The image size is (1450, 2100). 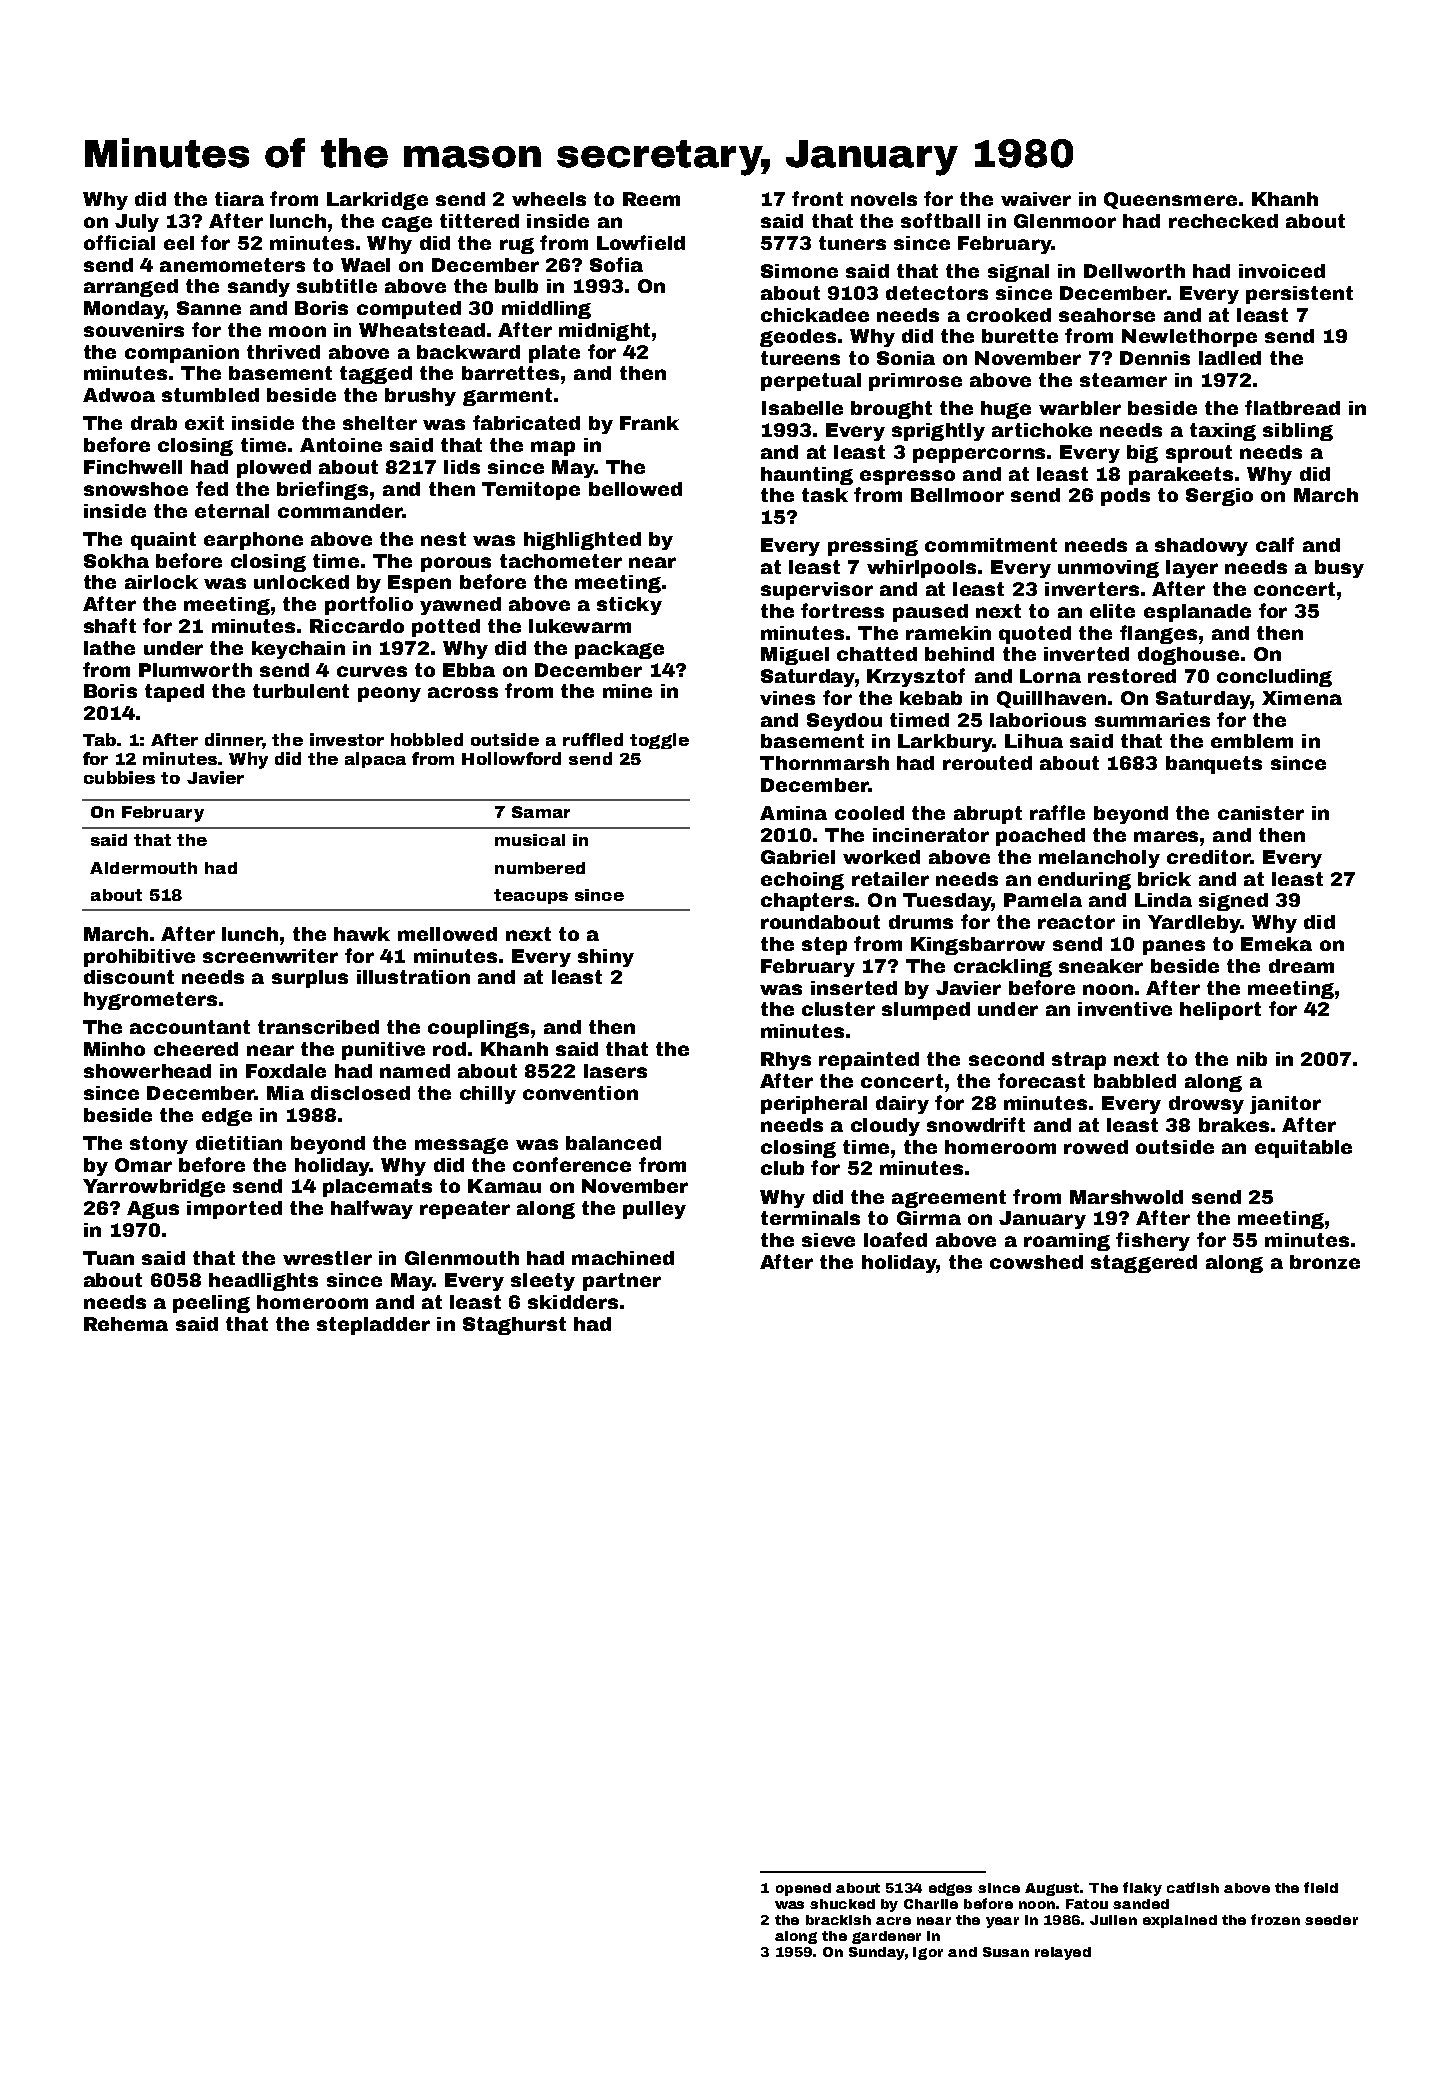 I want to click on Amina, so click(x=793, y=813).
